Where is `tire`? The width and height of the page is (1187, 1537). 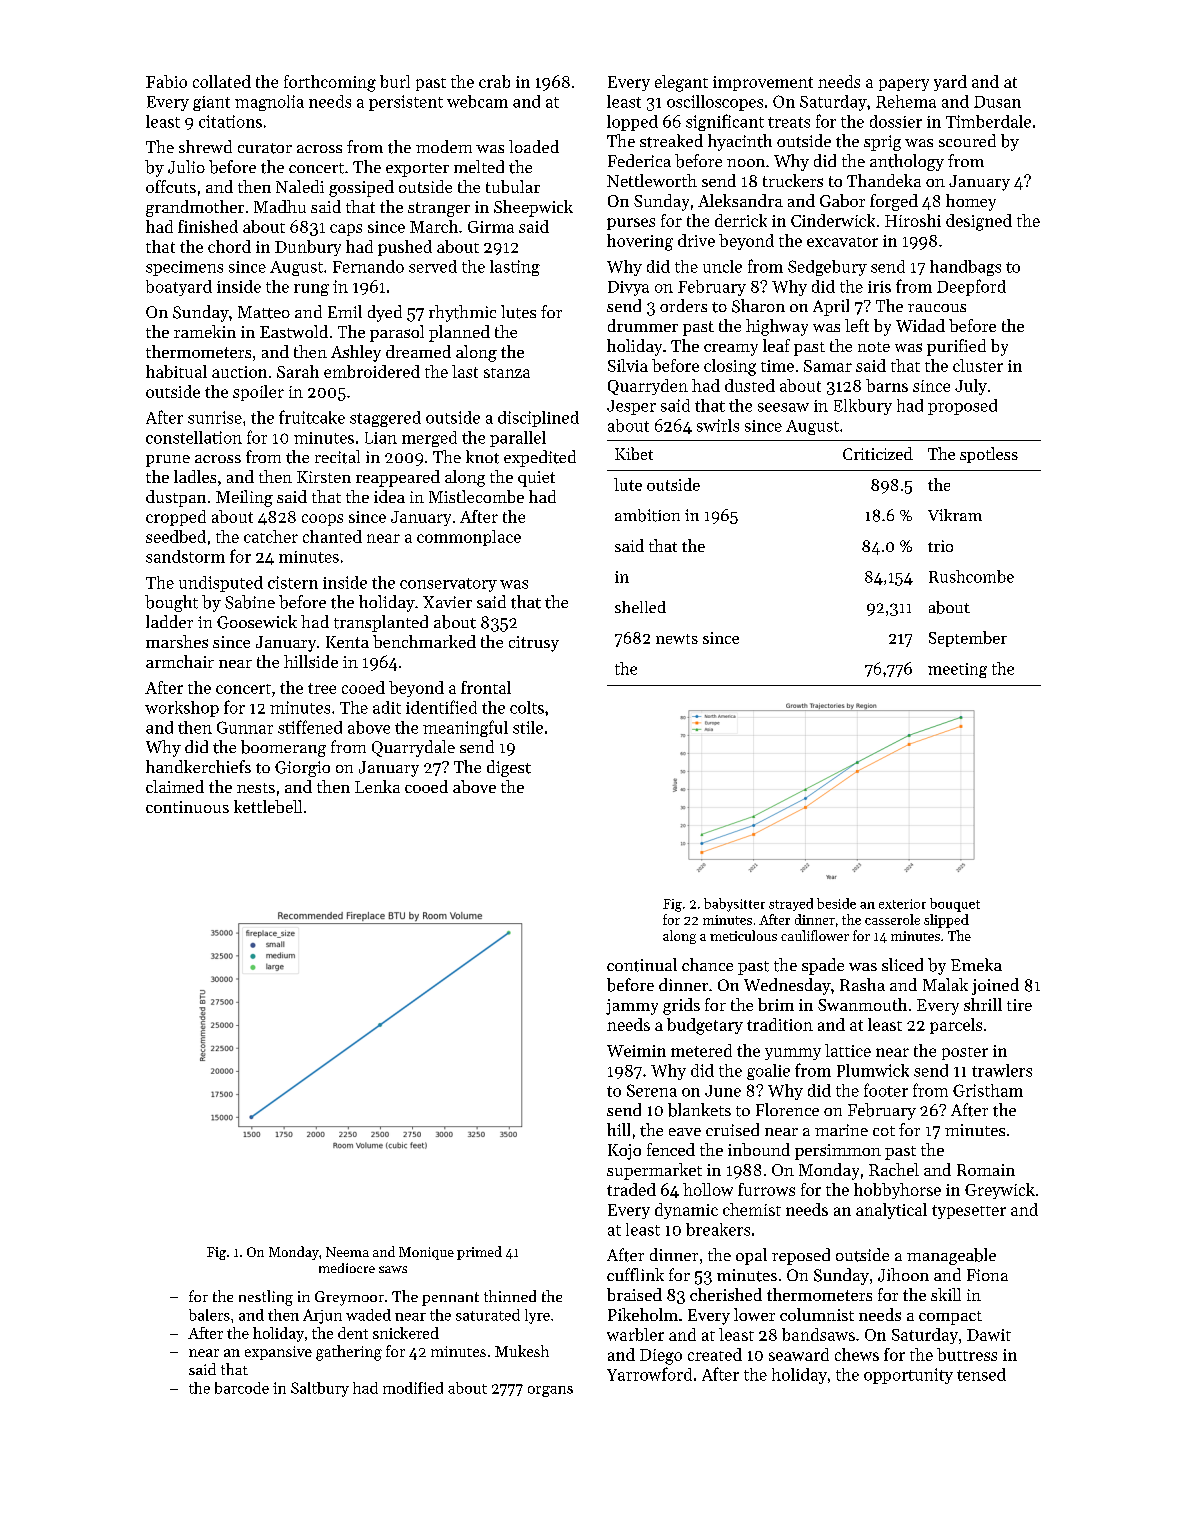 tire is located at coordinates (1019, 1005).
